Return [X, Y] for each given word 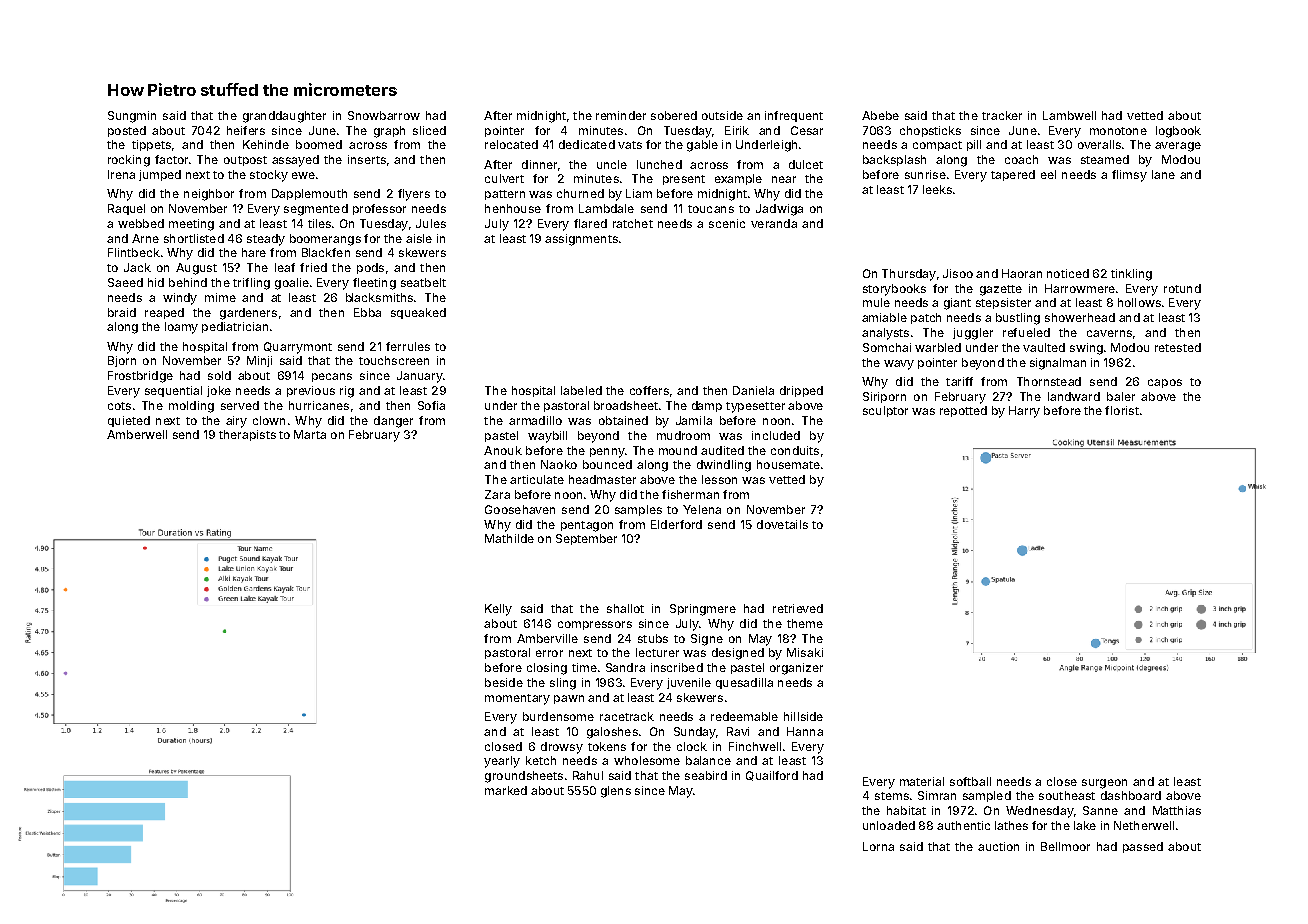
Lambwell [1069, 115]
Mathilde [509, 538]
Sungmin [132, 117]
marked [506, 790]
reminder [621, 115]
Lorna [878, 846]
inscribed [677, 667]
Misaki [805, 652]
